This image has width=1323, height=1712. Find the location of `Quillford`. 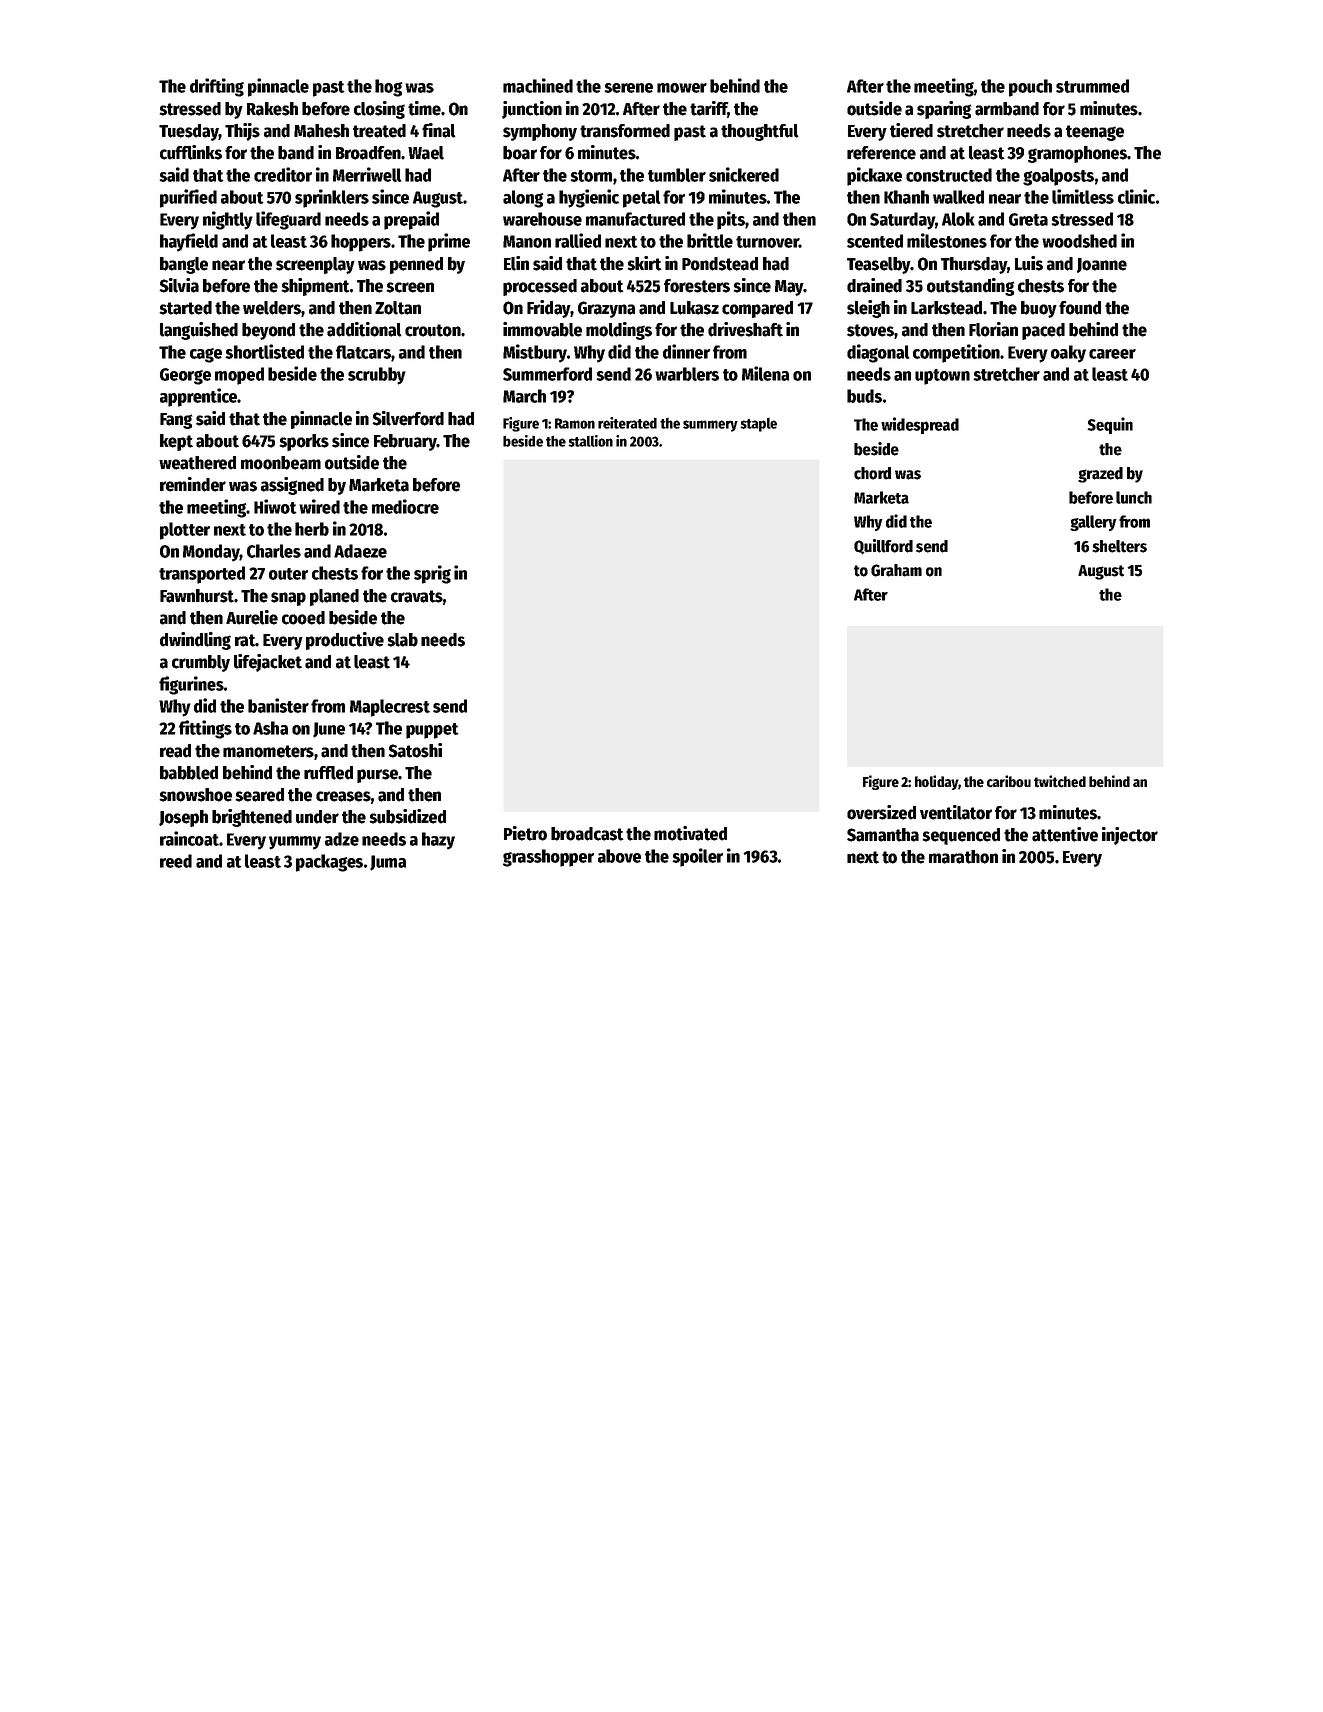

Quillford is located at coordinates (883, 547).
